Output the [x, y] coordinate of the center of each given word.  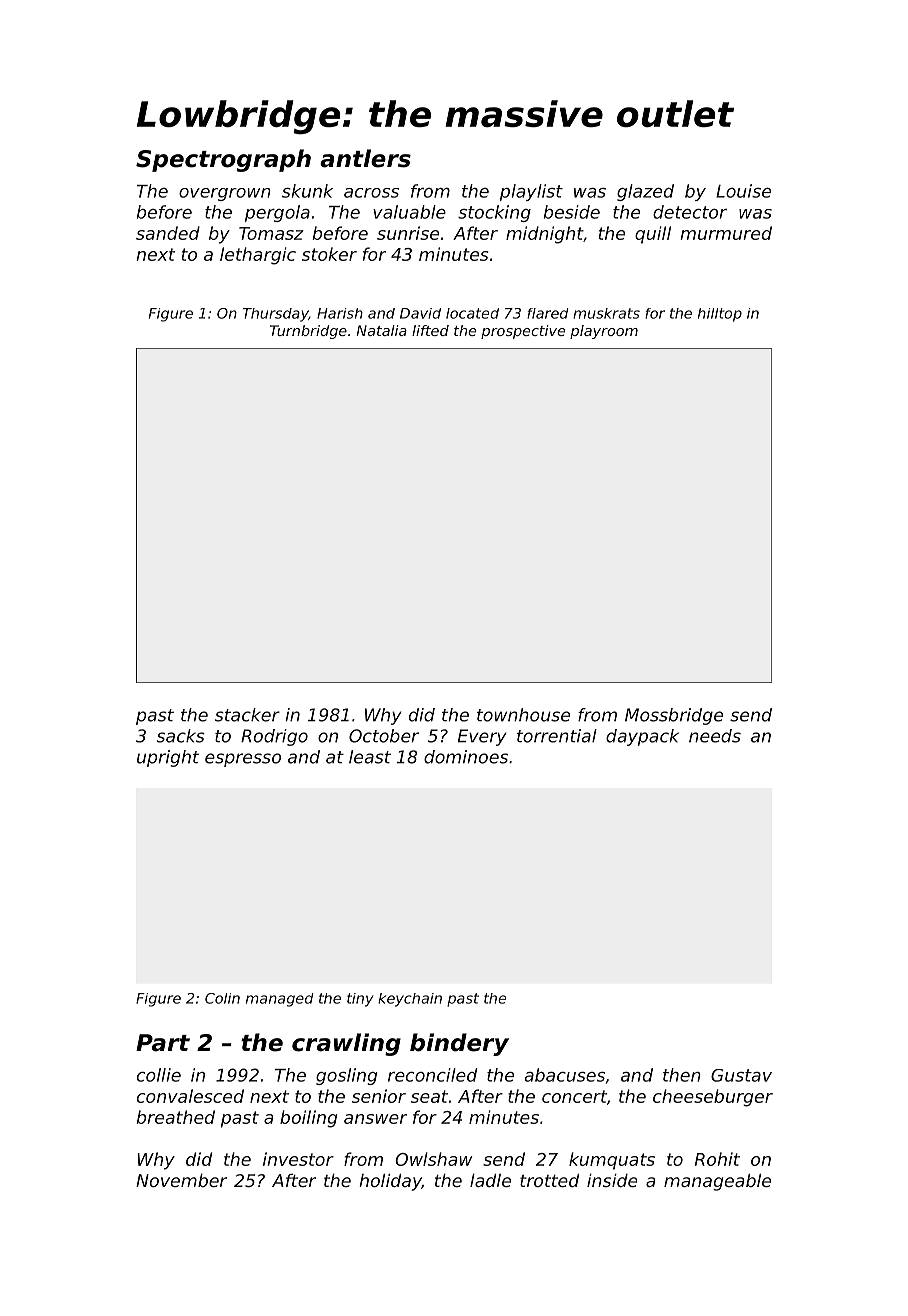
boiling [308, 1119]
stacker [247, 715]
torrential [557, 736]
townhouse [523, 715]
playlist [531, 192]
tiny [360, 1000]
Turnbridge [308, 332]
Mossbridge [674, 716]
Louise [743, 191]
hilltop [720, 315]
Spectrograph [223, 160]
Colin [222, 998]
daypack [642, 737]
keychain [410, 1000]
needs [715, 736]
